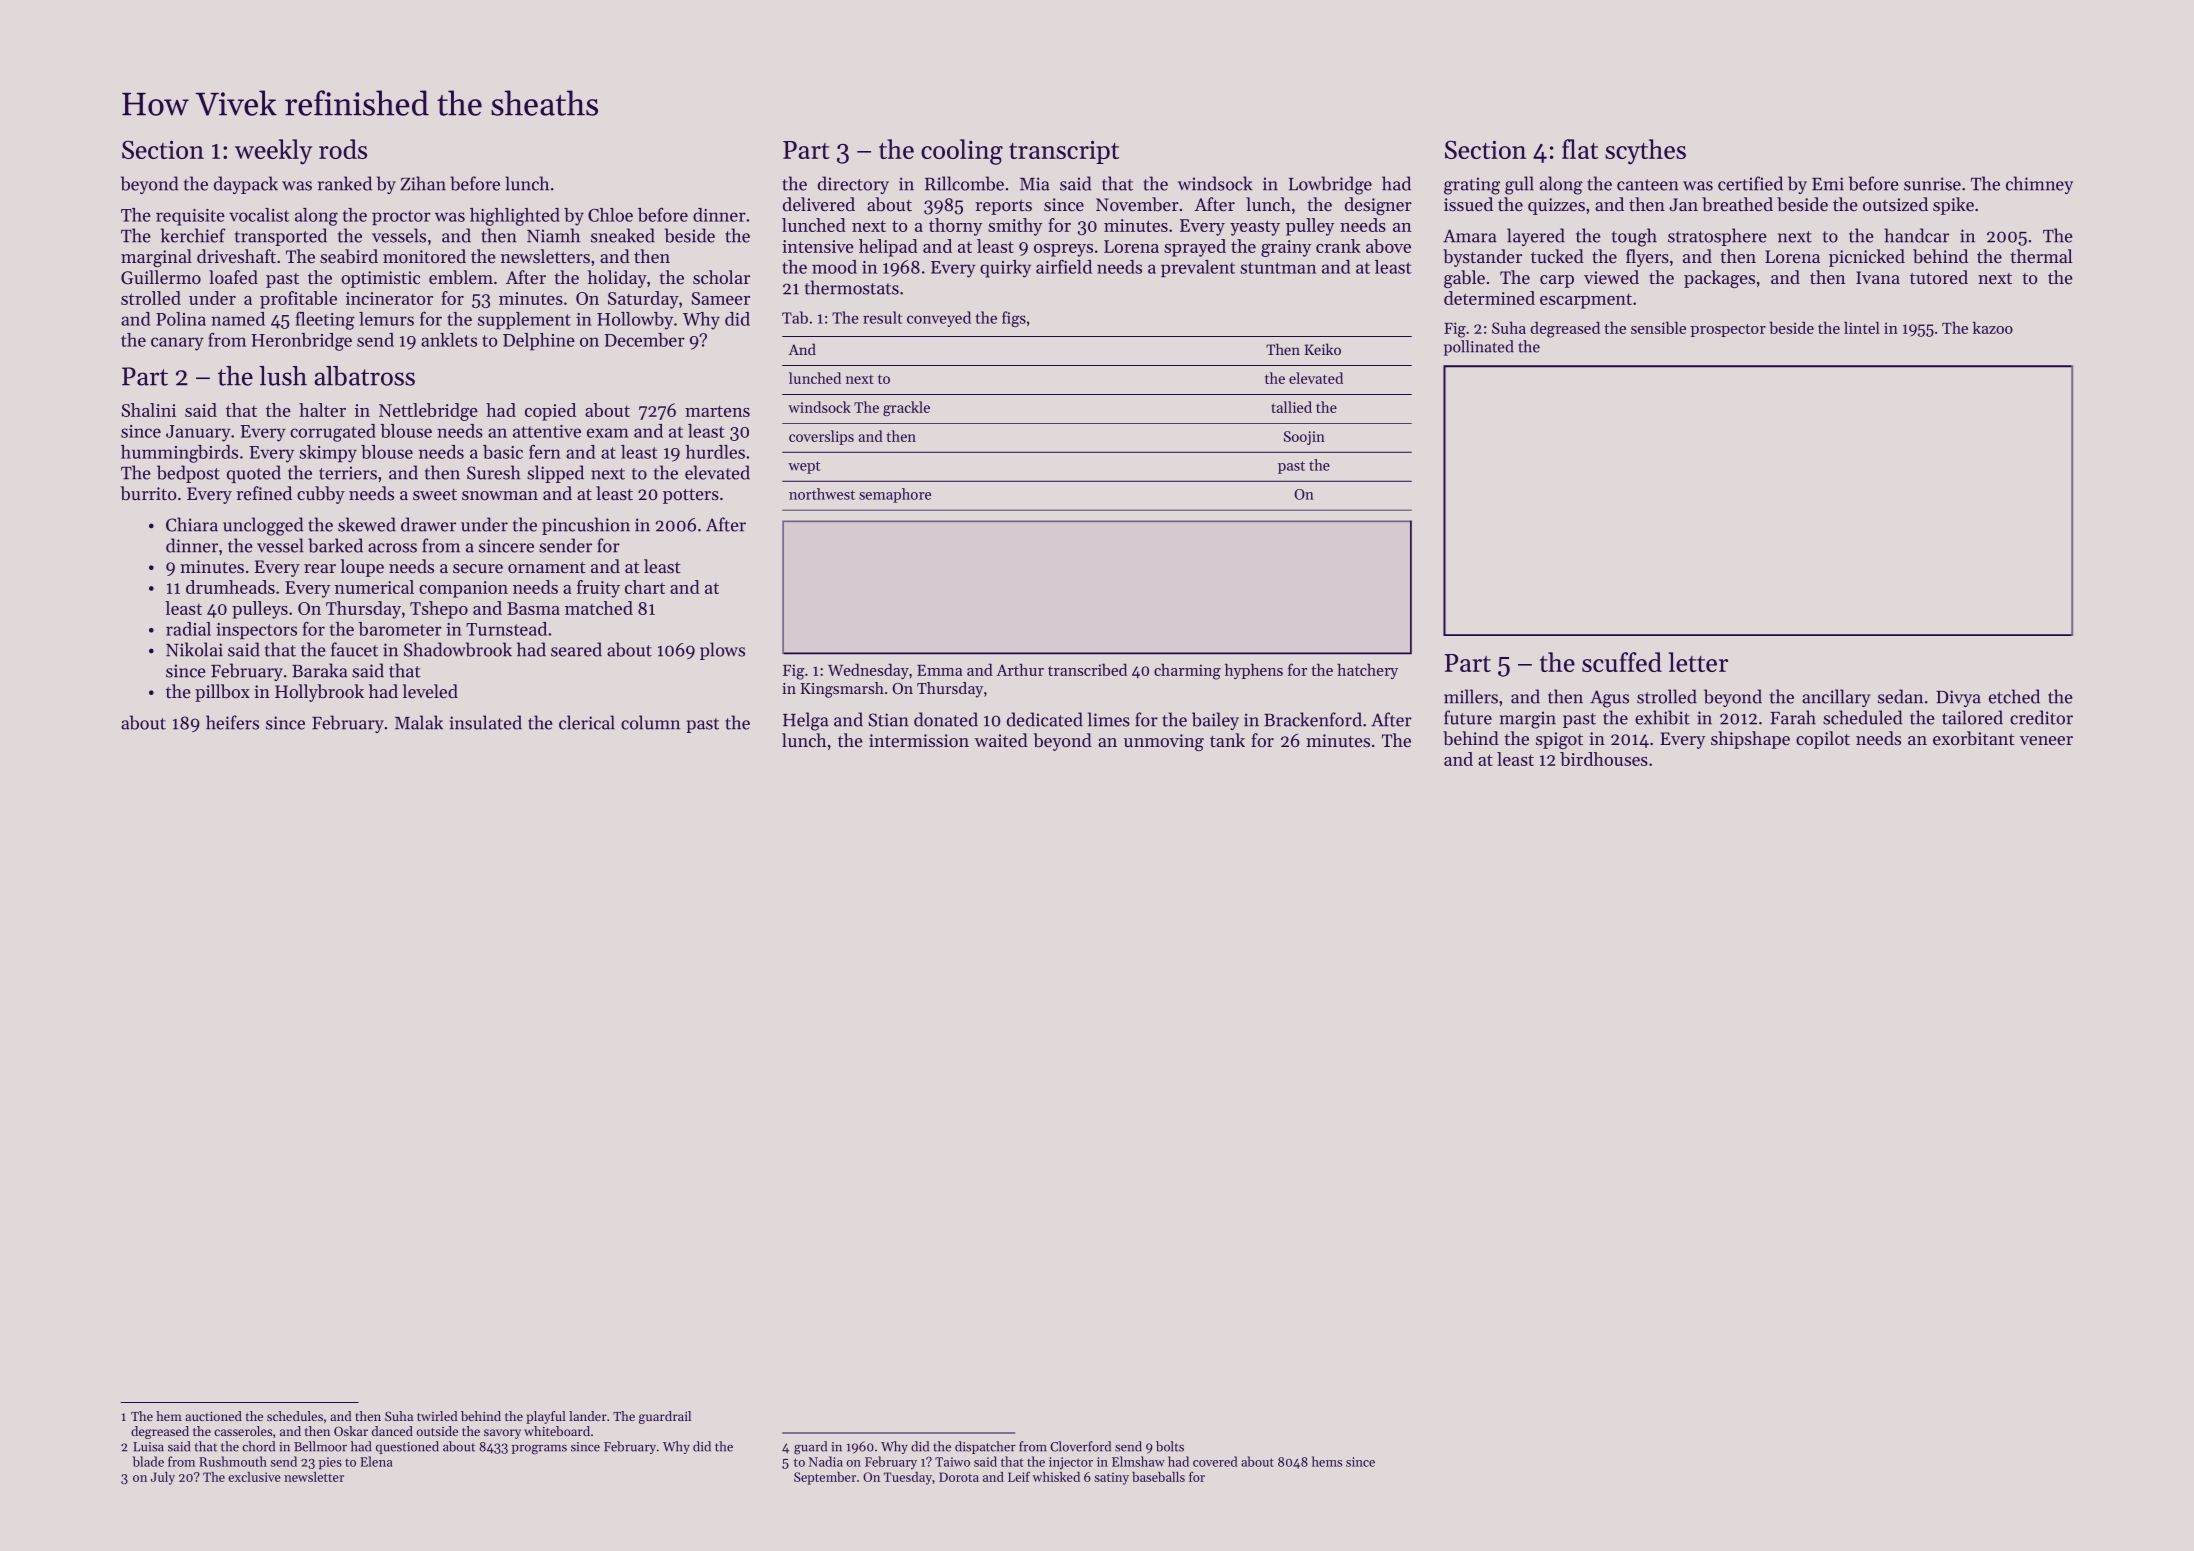 The width and height of the screenshot is (2194, 1551). I want to click on hems, so click(1327, 1461).
